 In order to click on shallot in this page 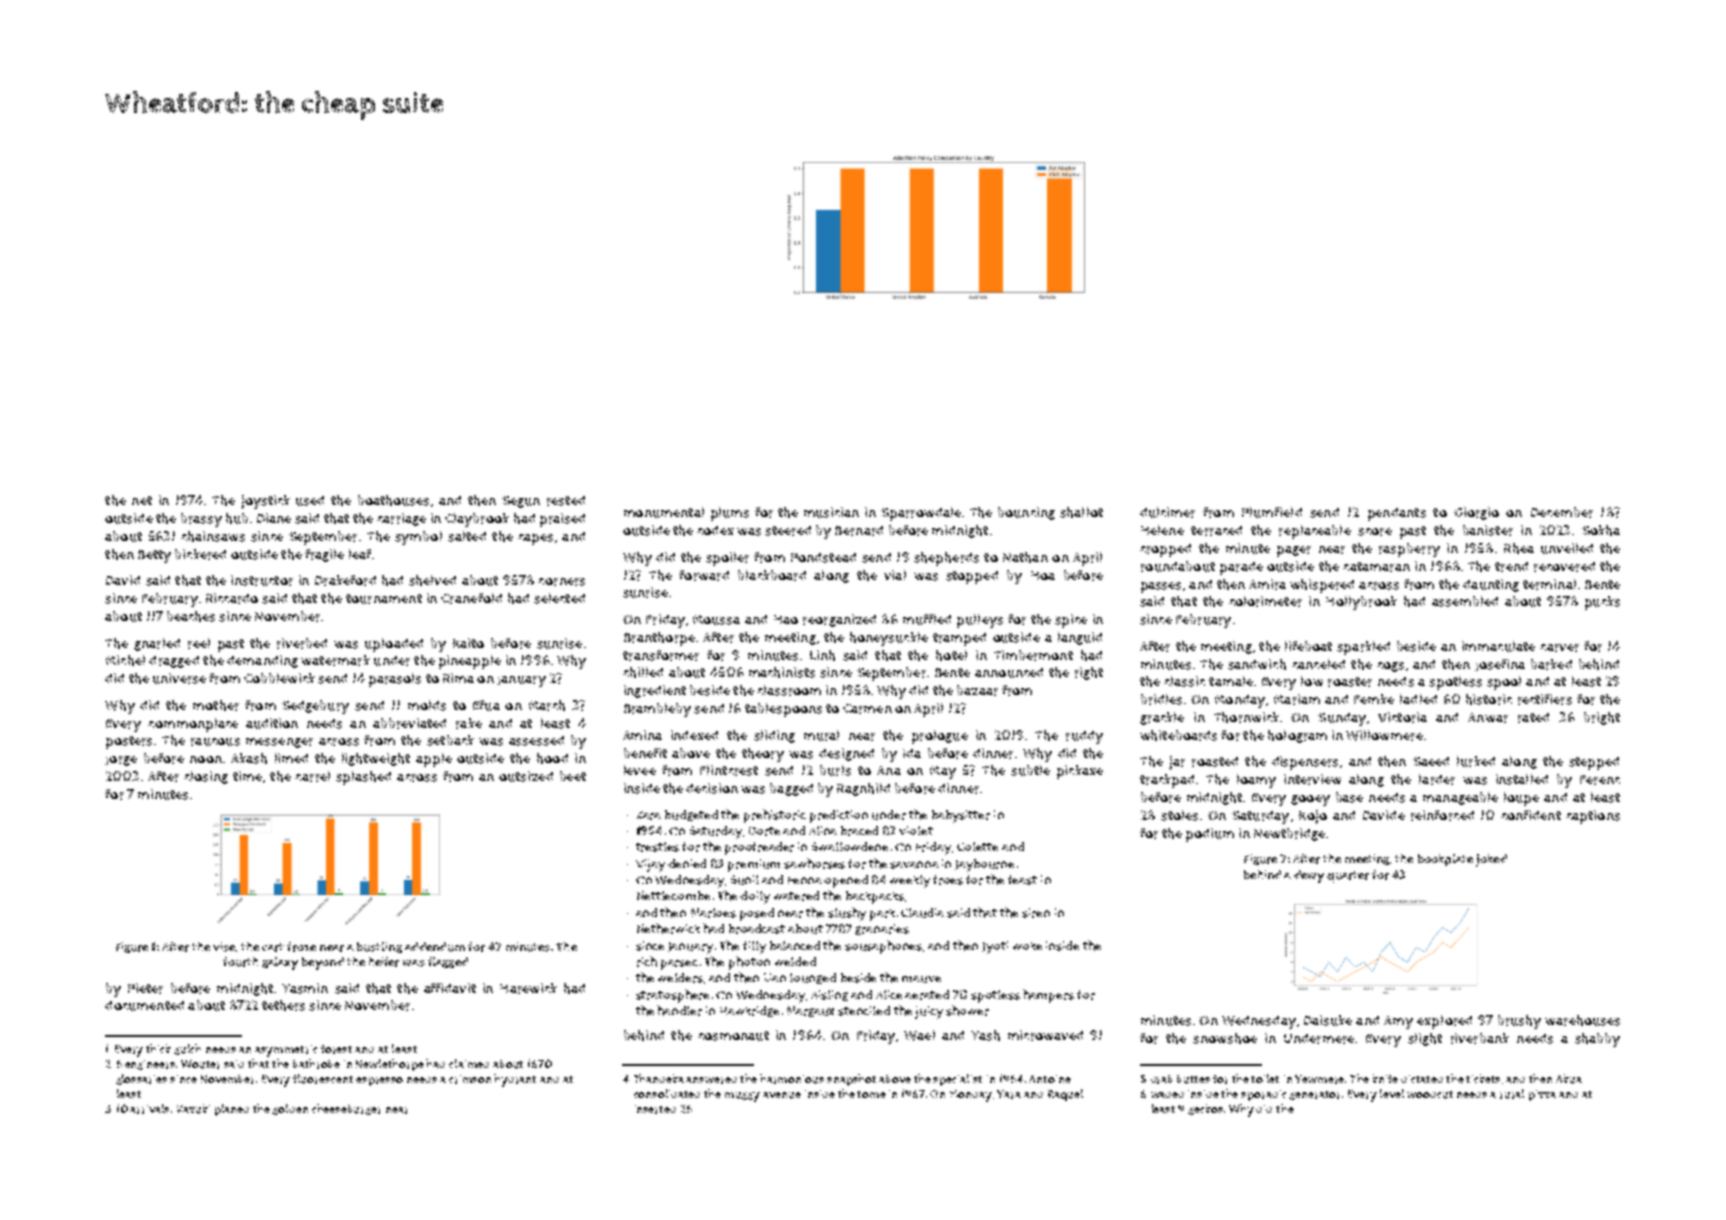, I will do `click(1081, 512)`.
